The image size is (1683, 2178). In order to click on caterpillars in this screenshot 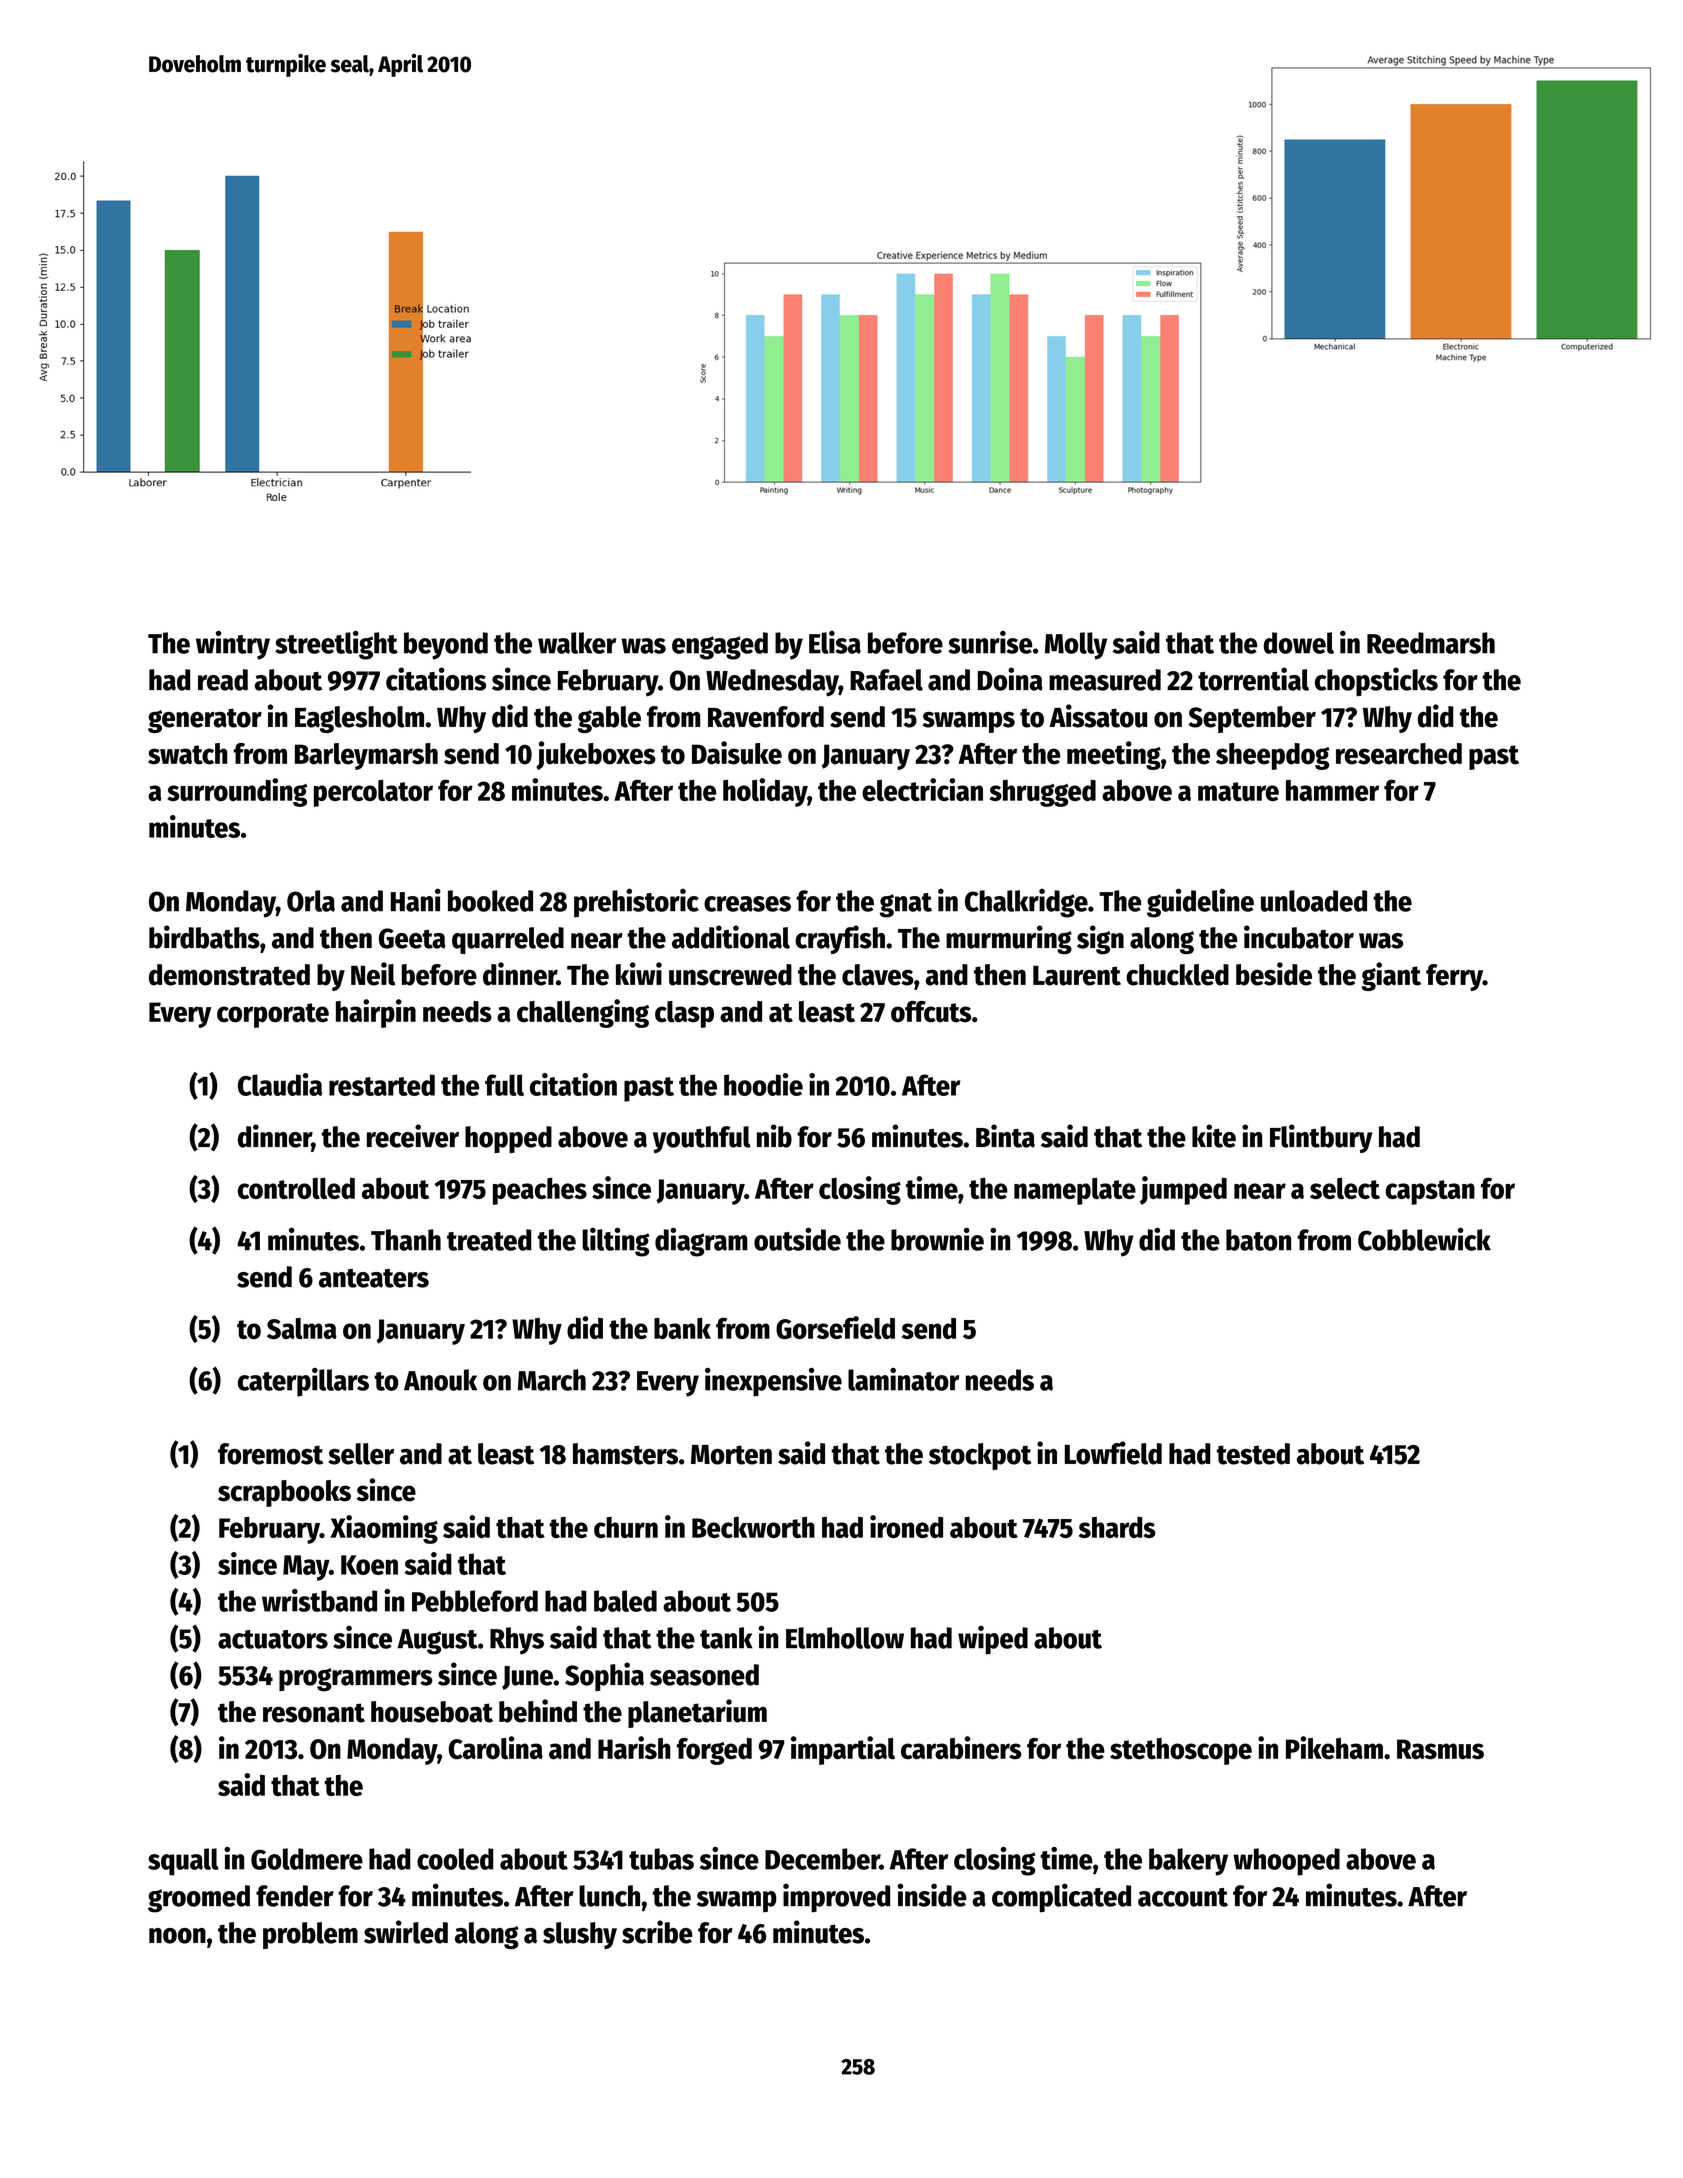, I will do `click(303, 1382)`.
